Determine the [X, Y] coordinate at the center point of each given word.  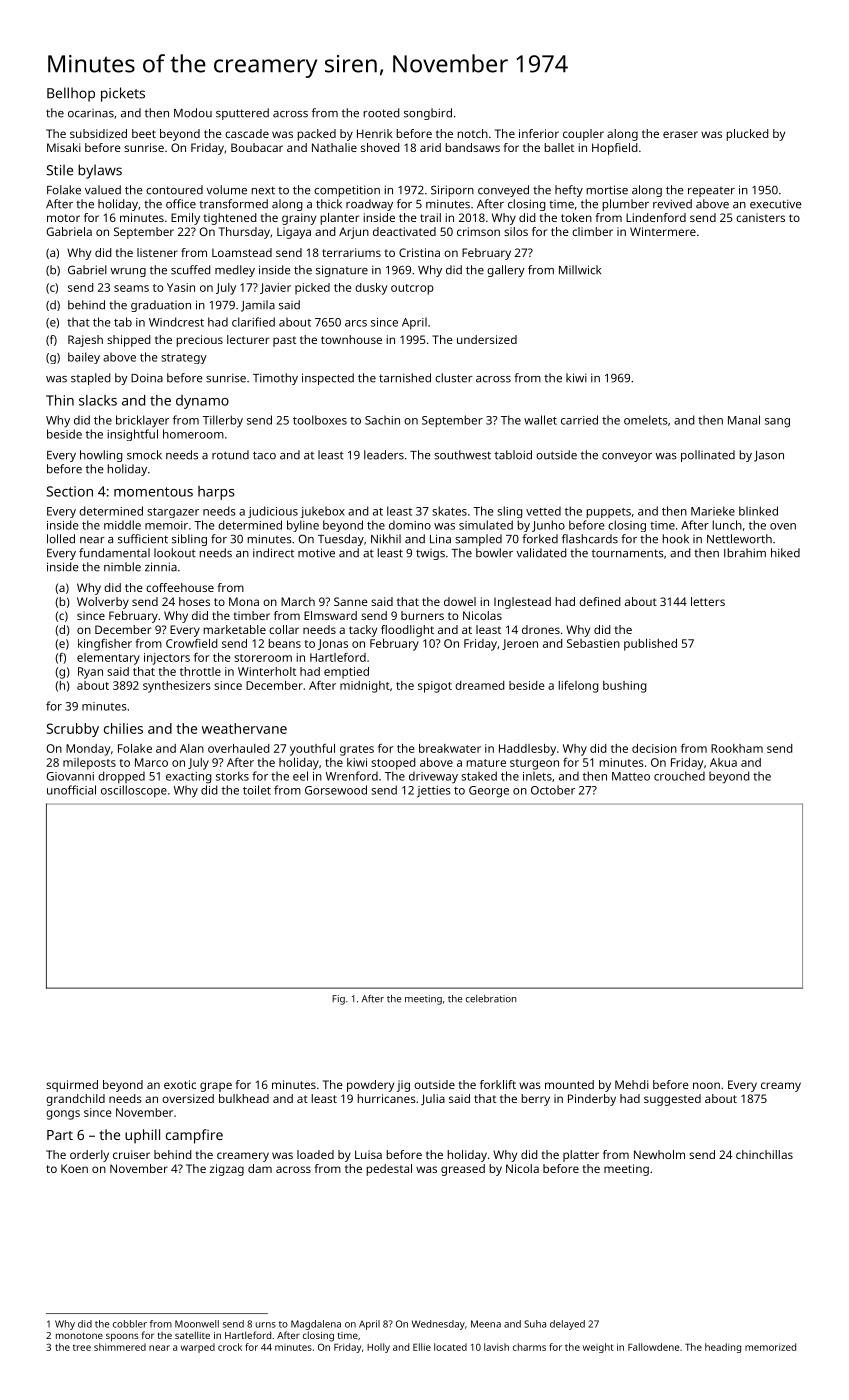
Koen [74, 1168]
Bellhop [71, 94]
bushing [625, 687]
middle [122, 525]
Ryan [90, 673]
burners [422, 615]
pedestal [389, 1170]
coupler [583, 135]
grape [216, 1087]
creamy [781, 1087]
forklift [498, 1084]
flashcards [590, 539]
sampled [478, 540]
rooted [381, 113]
